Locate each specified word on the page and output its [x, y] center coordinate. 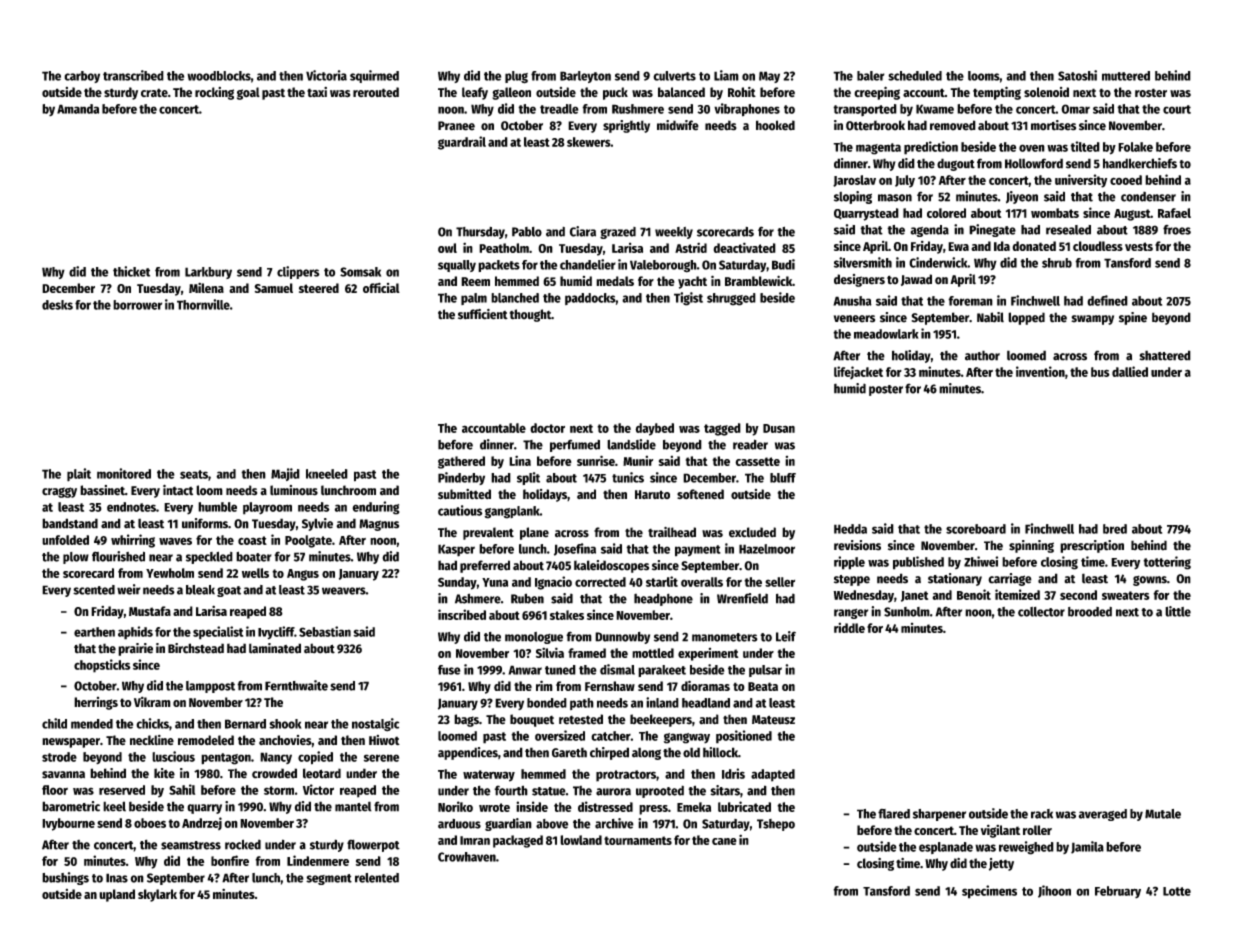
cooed [1126, 180]
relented [377, 878]
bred [1115, 529]
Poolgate [308, 541]
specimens [989, 892]
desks [57, 305]
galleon [511, 93]
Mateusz [773, 720]
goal [248, 93]
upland [117, 895]
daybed [654, 429]
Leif [786, 636]
